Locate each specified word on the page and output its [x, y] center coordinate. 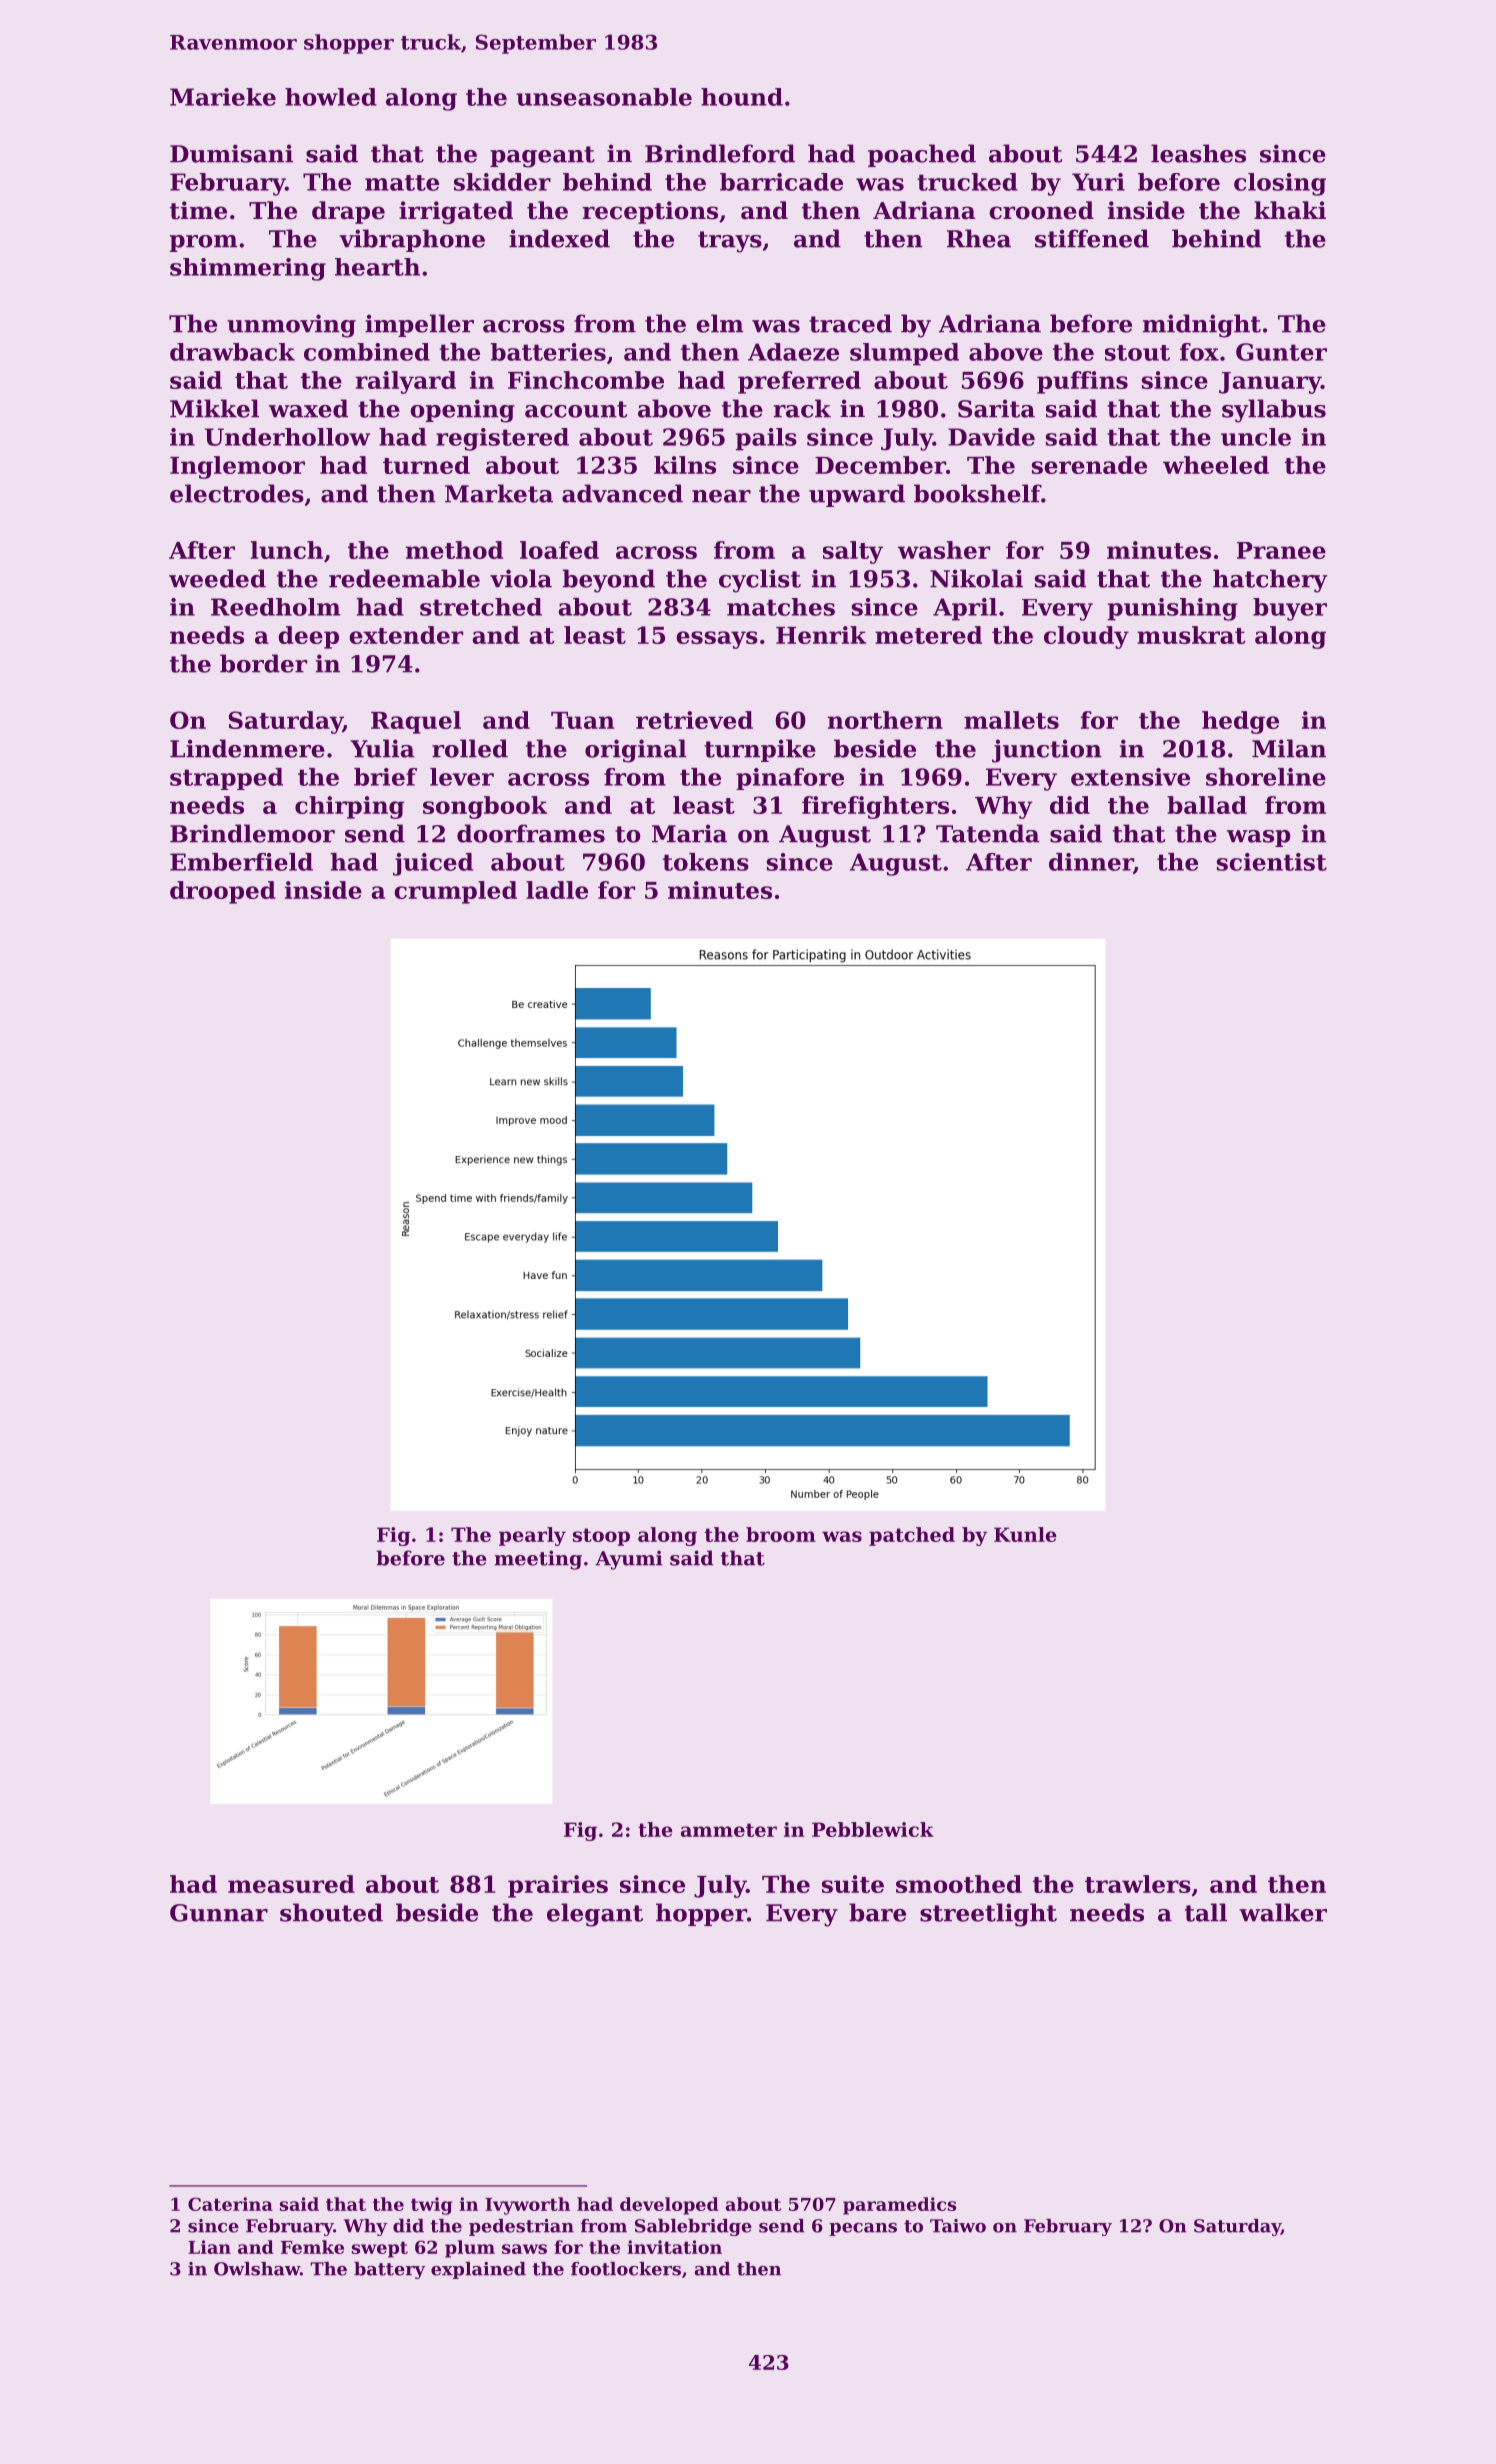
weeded [217, 578]
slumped [904, 354]
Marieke [223, 97]
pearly [532, 1536]
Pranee [1281, 550]
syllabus [1274, 411]
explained [478, 2270]
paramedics [899, 2206]
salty [853, 552]
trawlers [1138, 1884]
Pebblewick [873, 1829]
